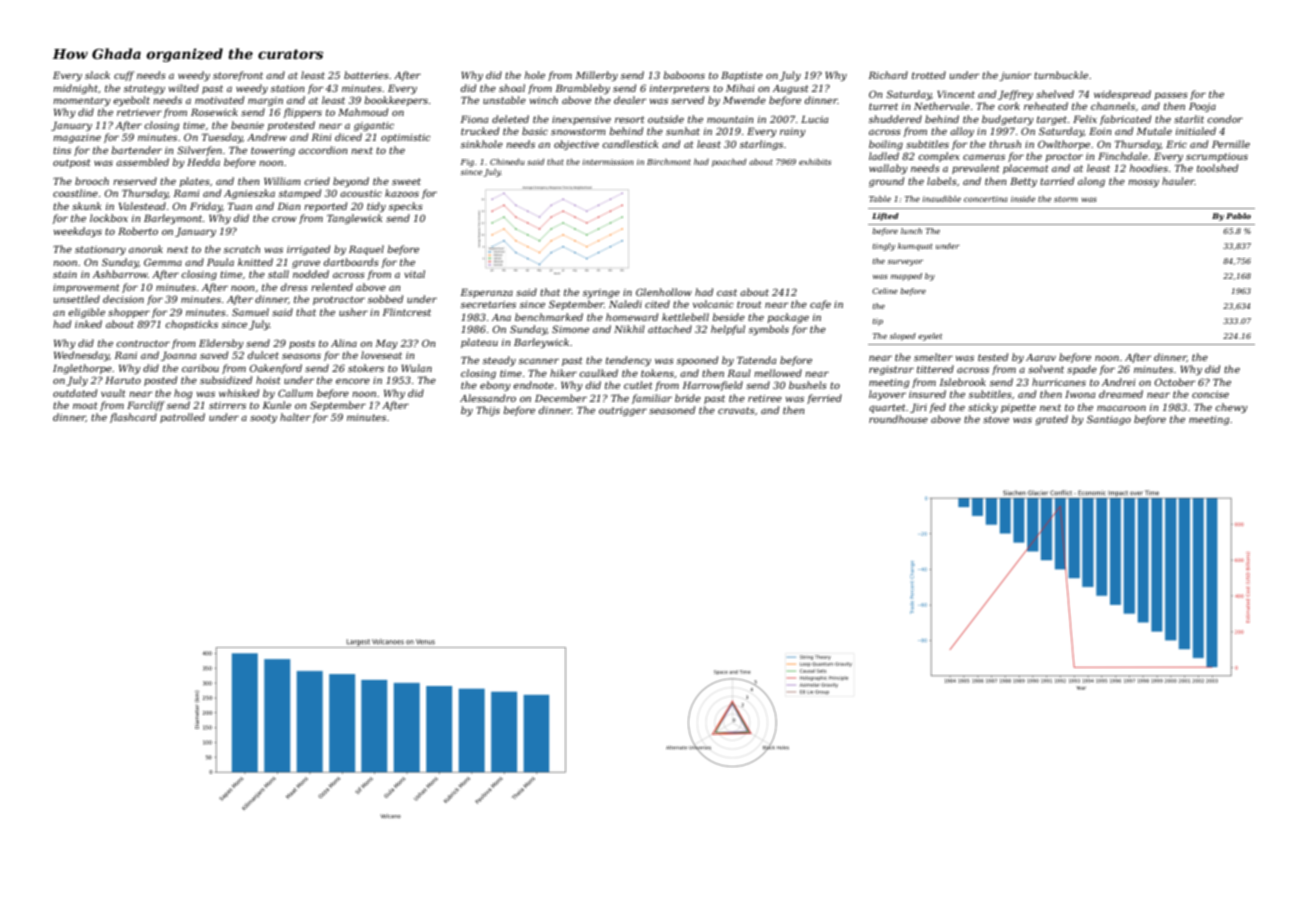 Image resolution: width=1308 pixels, height=924 pixels. Describe the element at coordinates (1051, 420) in the screenshot. I see `grated` at that location.
